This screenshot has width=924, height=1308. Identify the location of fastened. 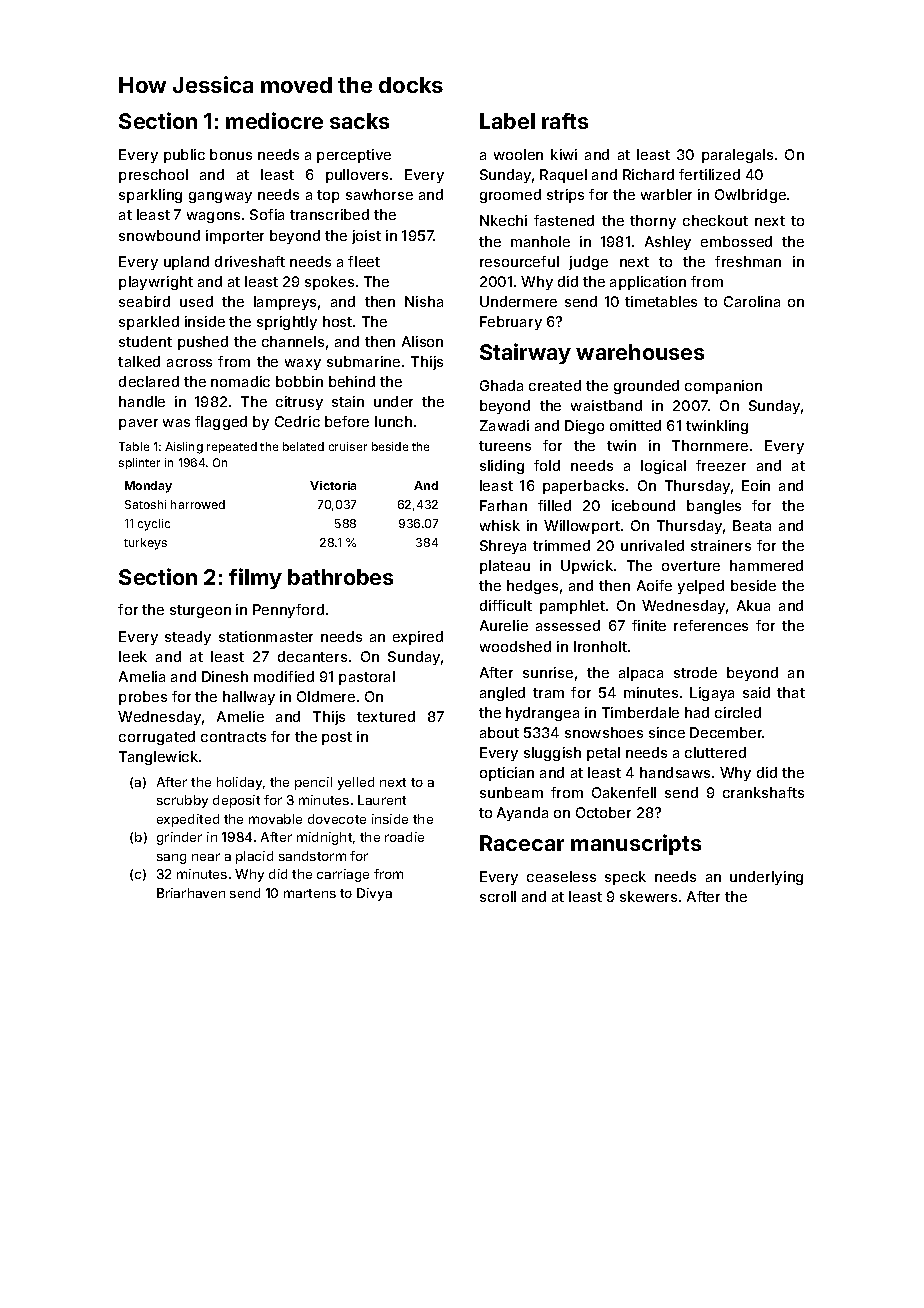
(564, 220).
